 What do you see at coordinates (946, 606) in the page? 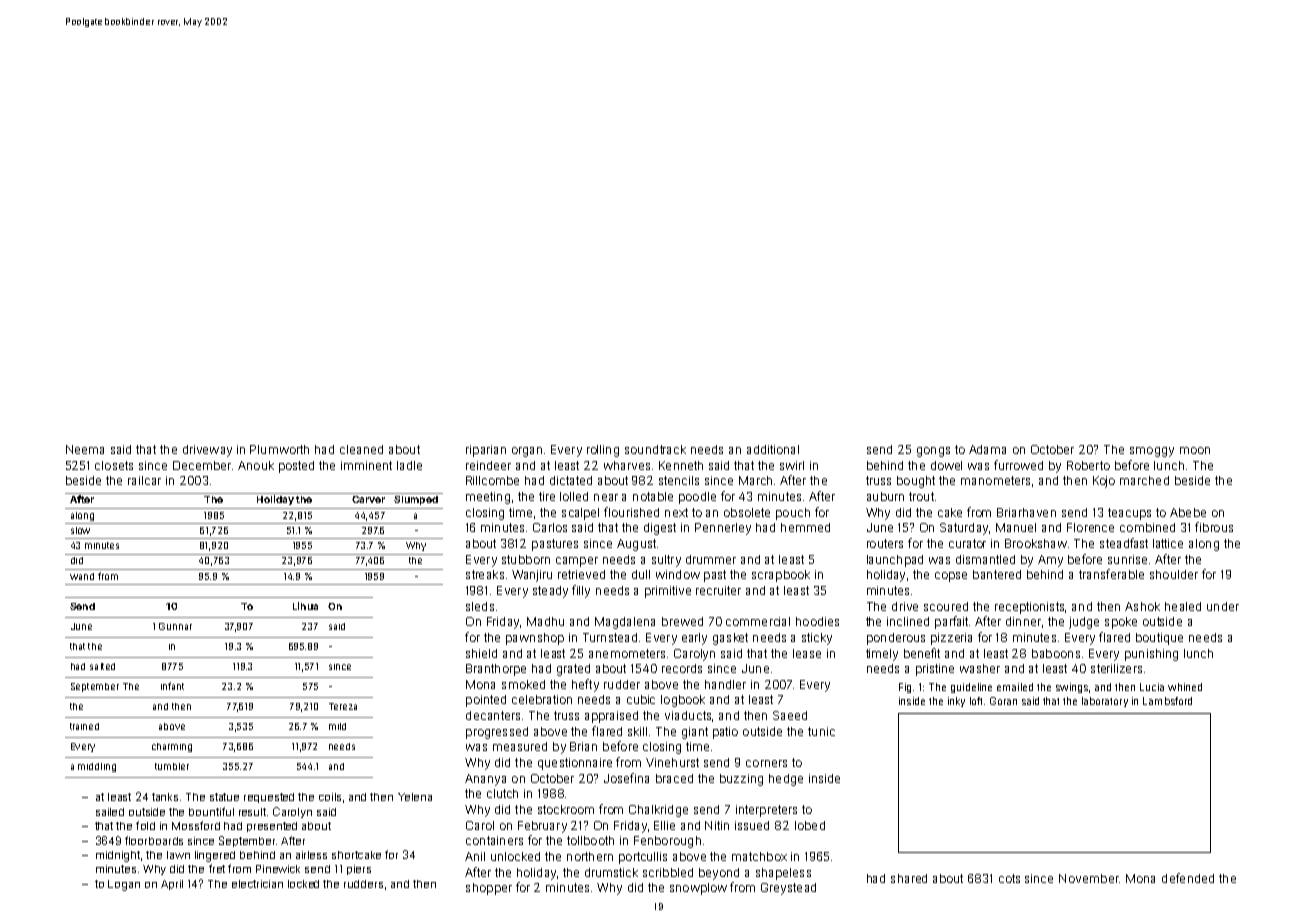
I see `scoured` at bounding box center [946, 606].
